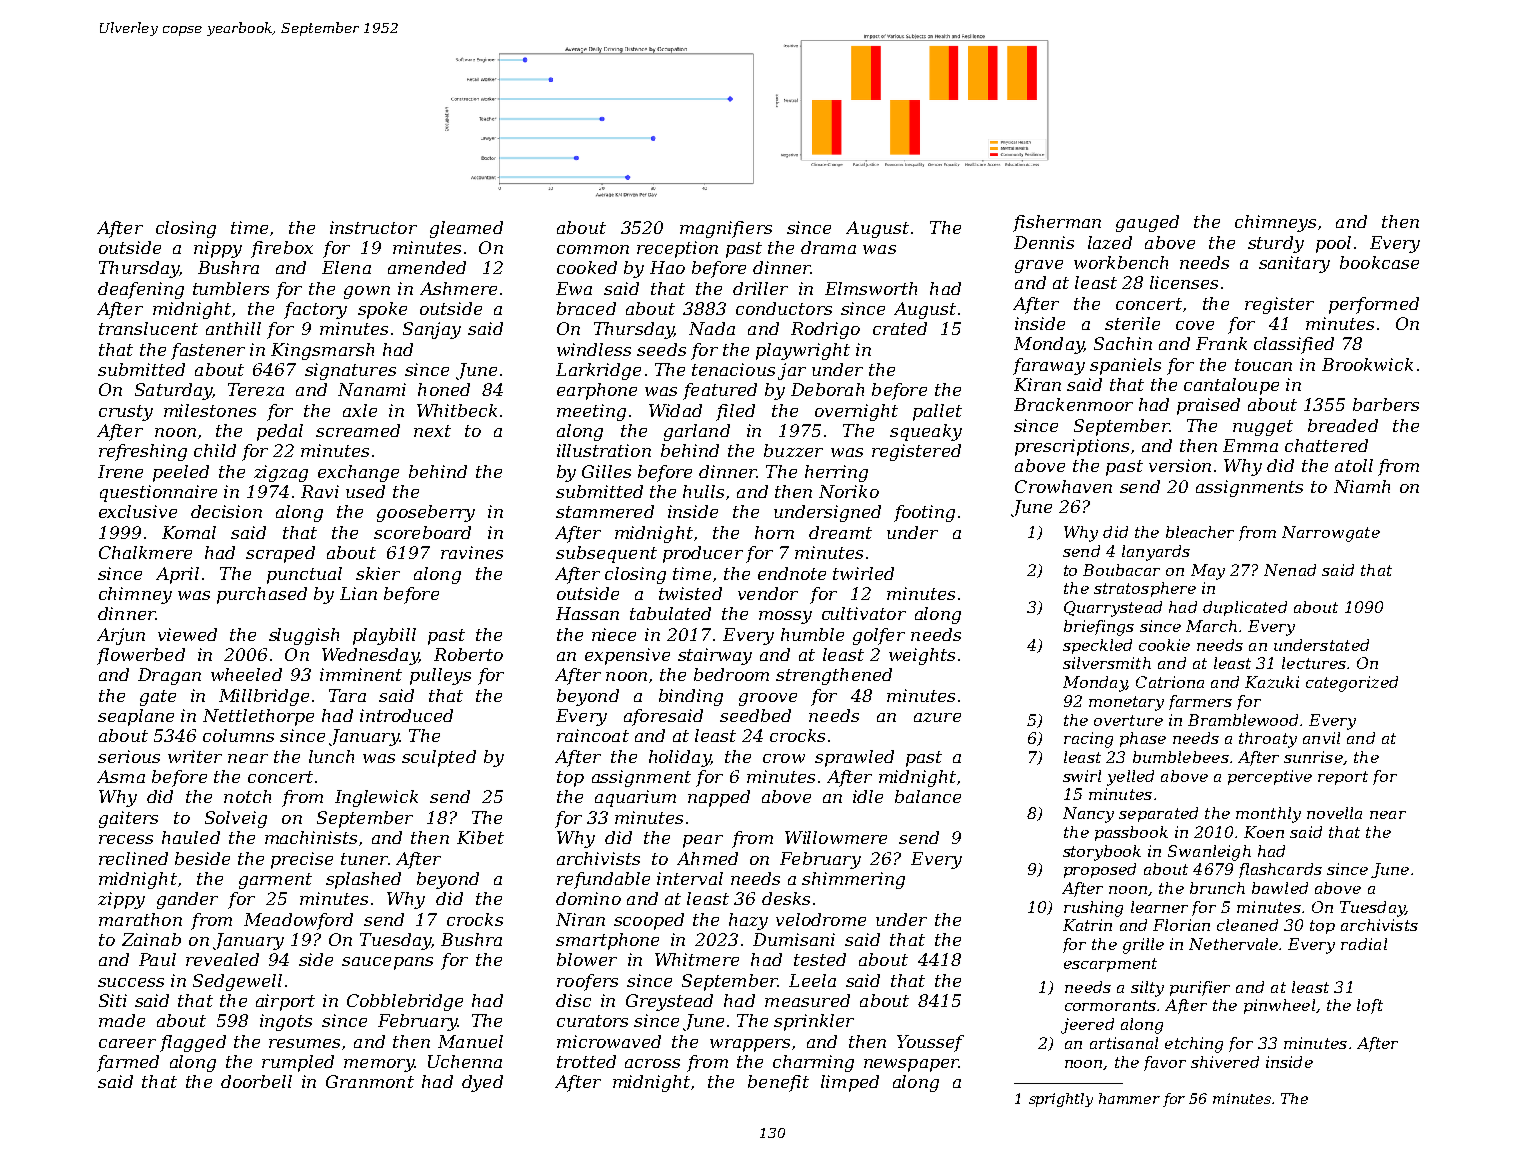  What do you see at coordinates (1061, 1100) in the document?
I see `sprightly` at bounding box center [1061, 1100].
